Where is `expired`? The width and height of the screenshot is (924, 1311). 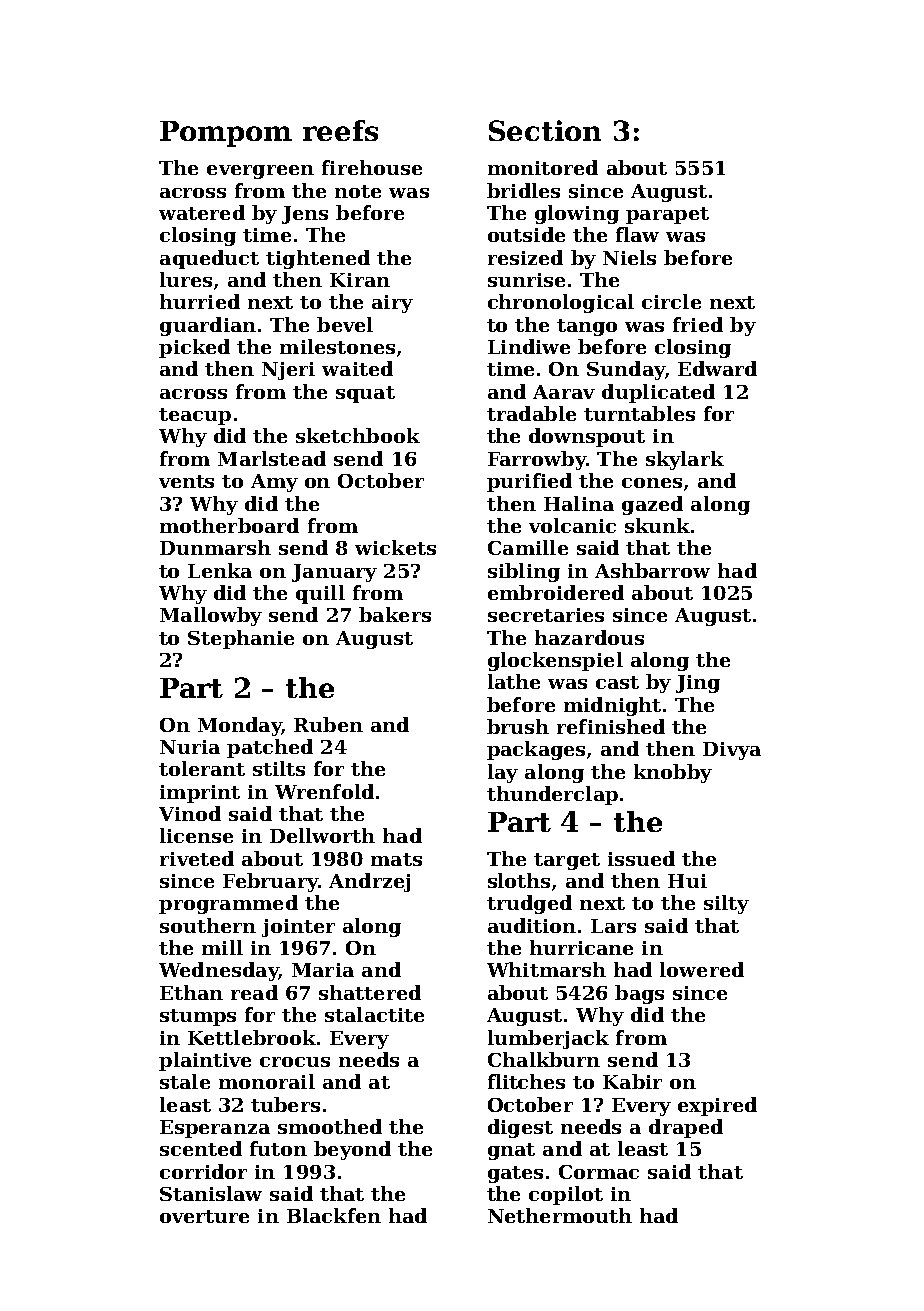
expired is located at coordinates (717, 1106).
